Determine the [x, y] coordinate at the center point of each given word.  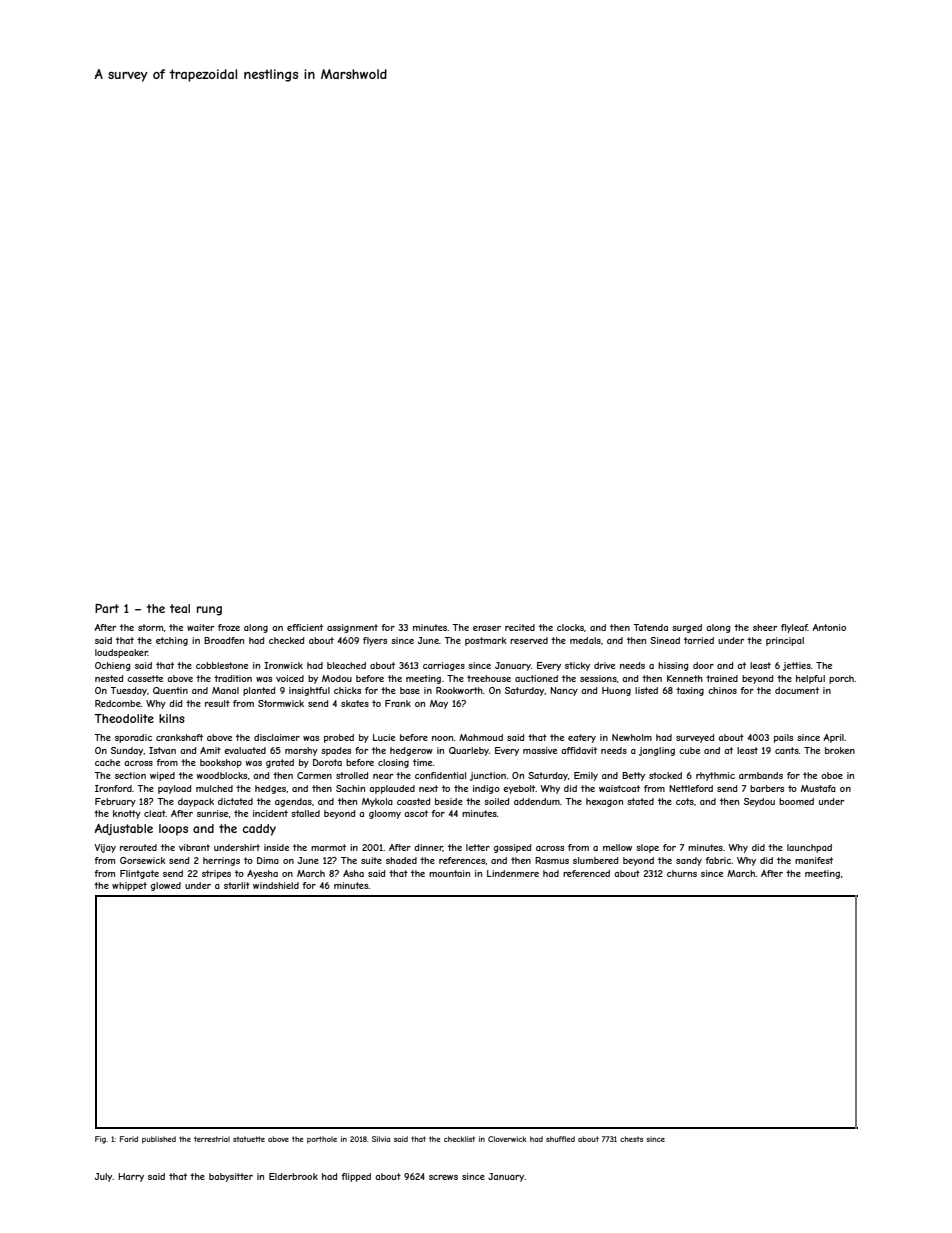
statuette [249, 1139]
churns [682, 873]
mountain [449, 873]
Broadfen [224, 640]
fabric [718, 860]
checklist [459, 1139]
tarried [699, 640]
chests [631, 1139]
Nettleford [691, 788]
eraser [487, 628]
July [104, 1177]
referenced [586, 873]
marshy [301, 751]
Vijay [105, 848]
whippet [129, 886]
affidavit [579, 750]
